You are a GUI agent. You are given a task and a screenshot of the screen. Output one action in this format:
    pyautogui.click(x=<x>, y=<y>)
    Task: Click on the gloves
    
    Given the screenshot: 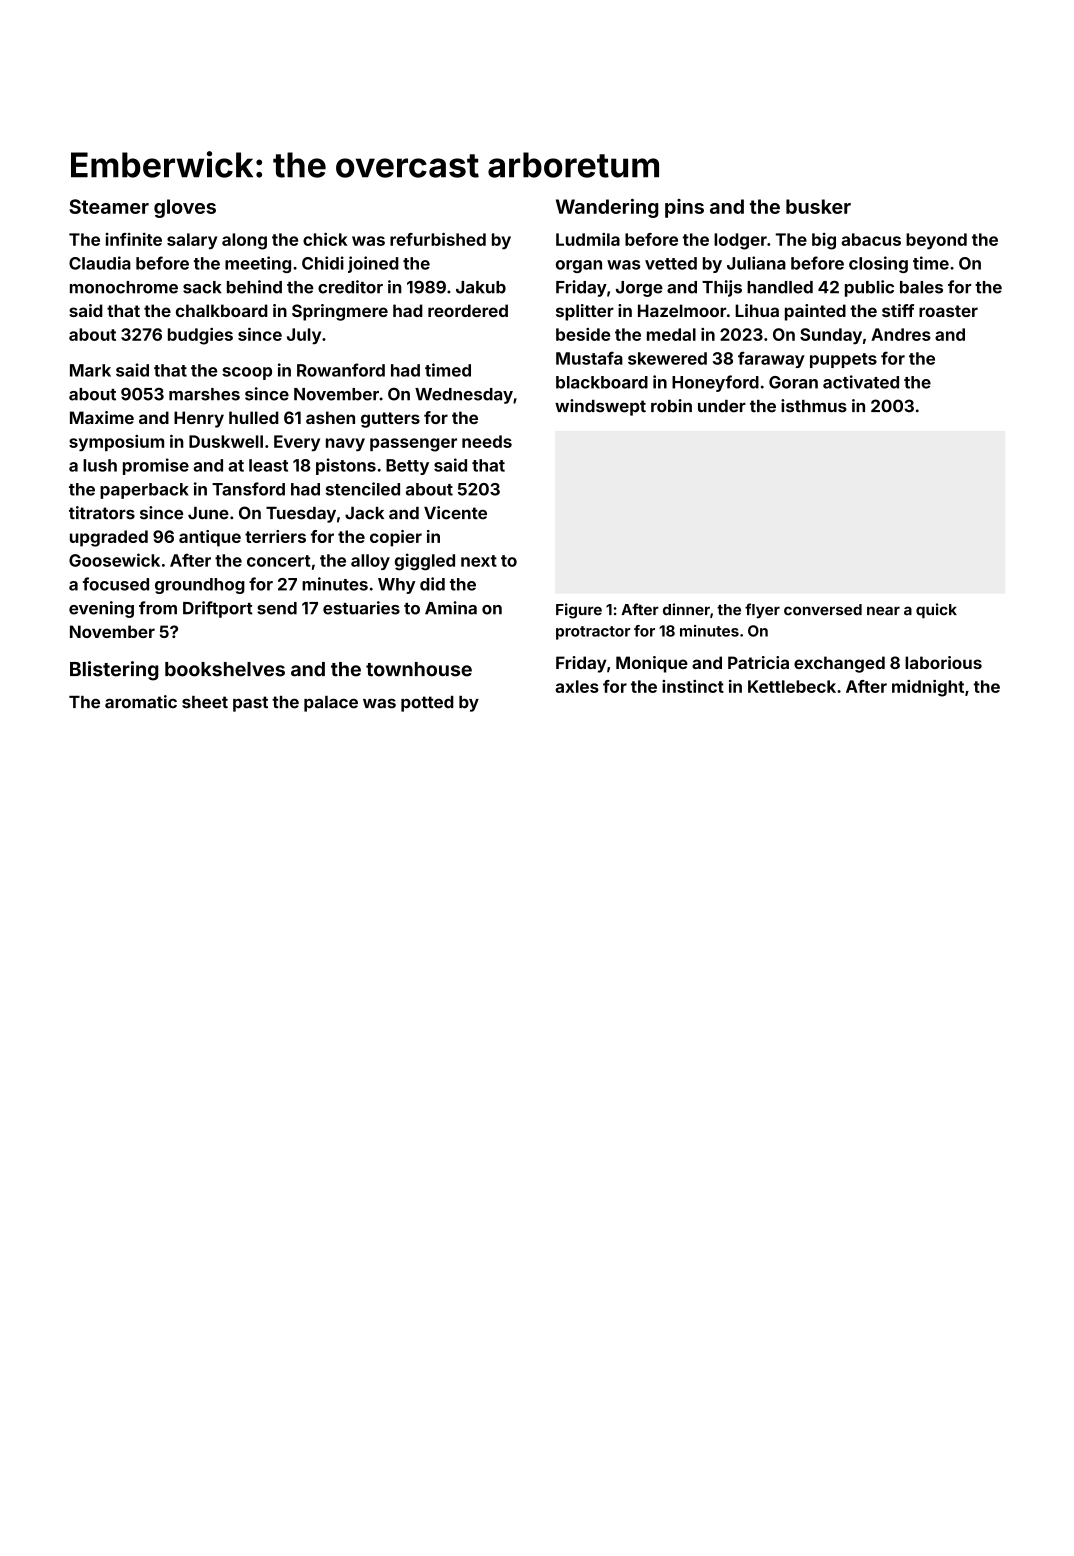 What is the action you would take?
    pyautogui.click(x=185, y=208)
